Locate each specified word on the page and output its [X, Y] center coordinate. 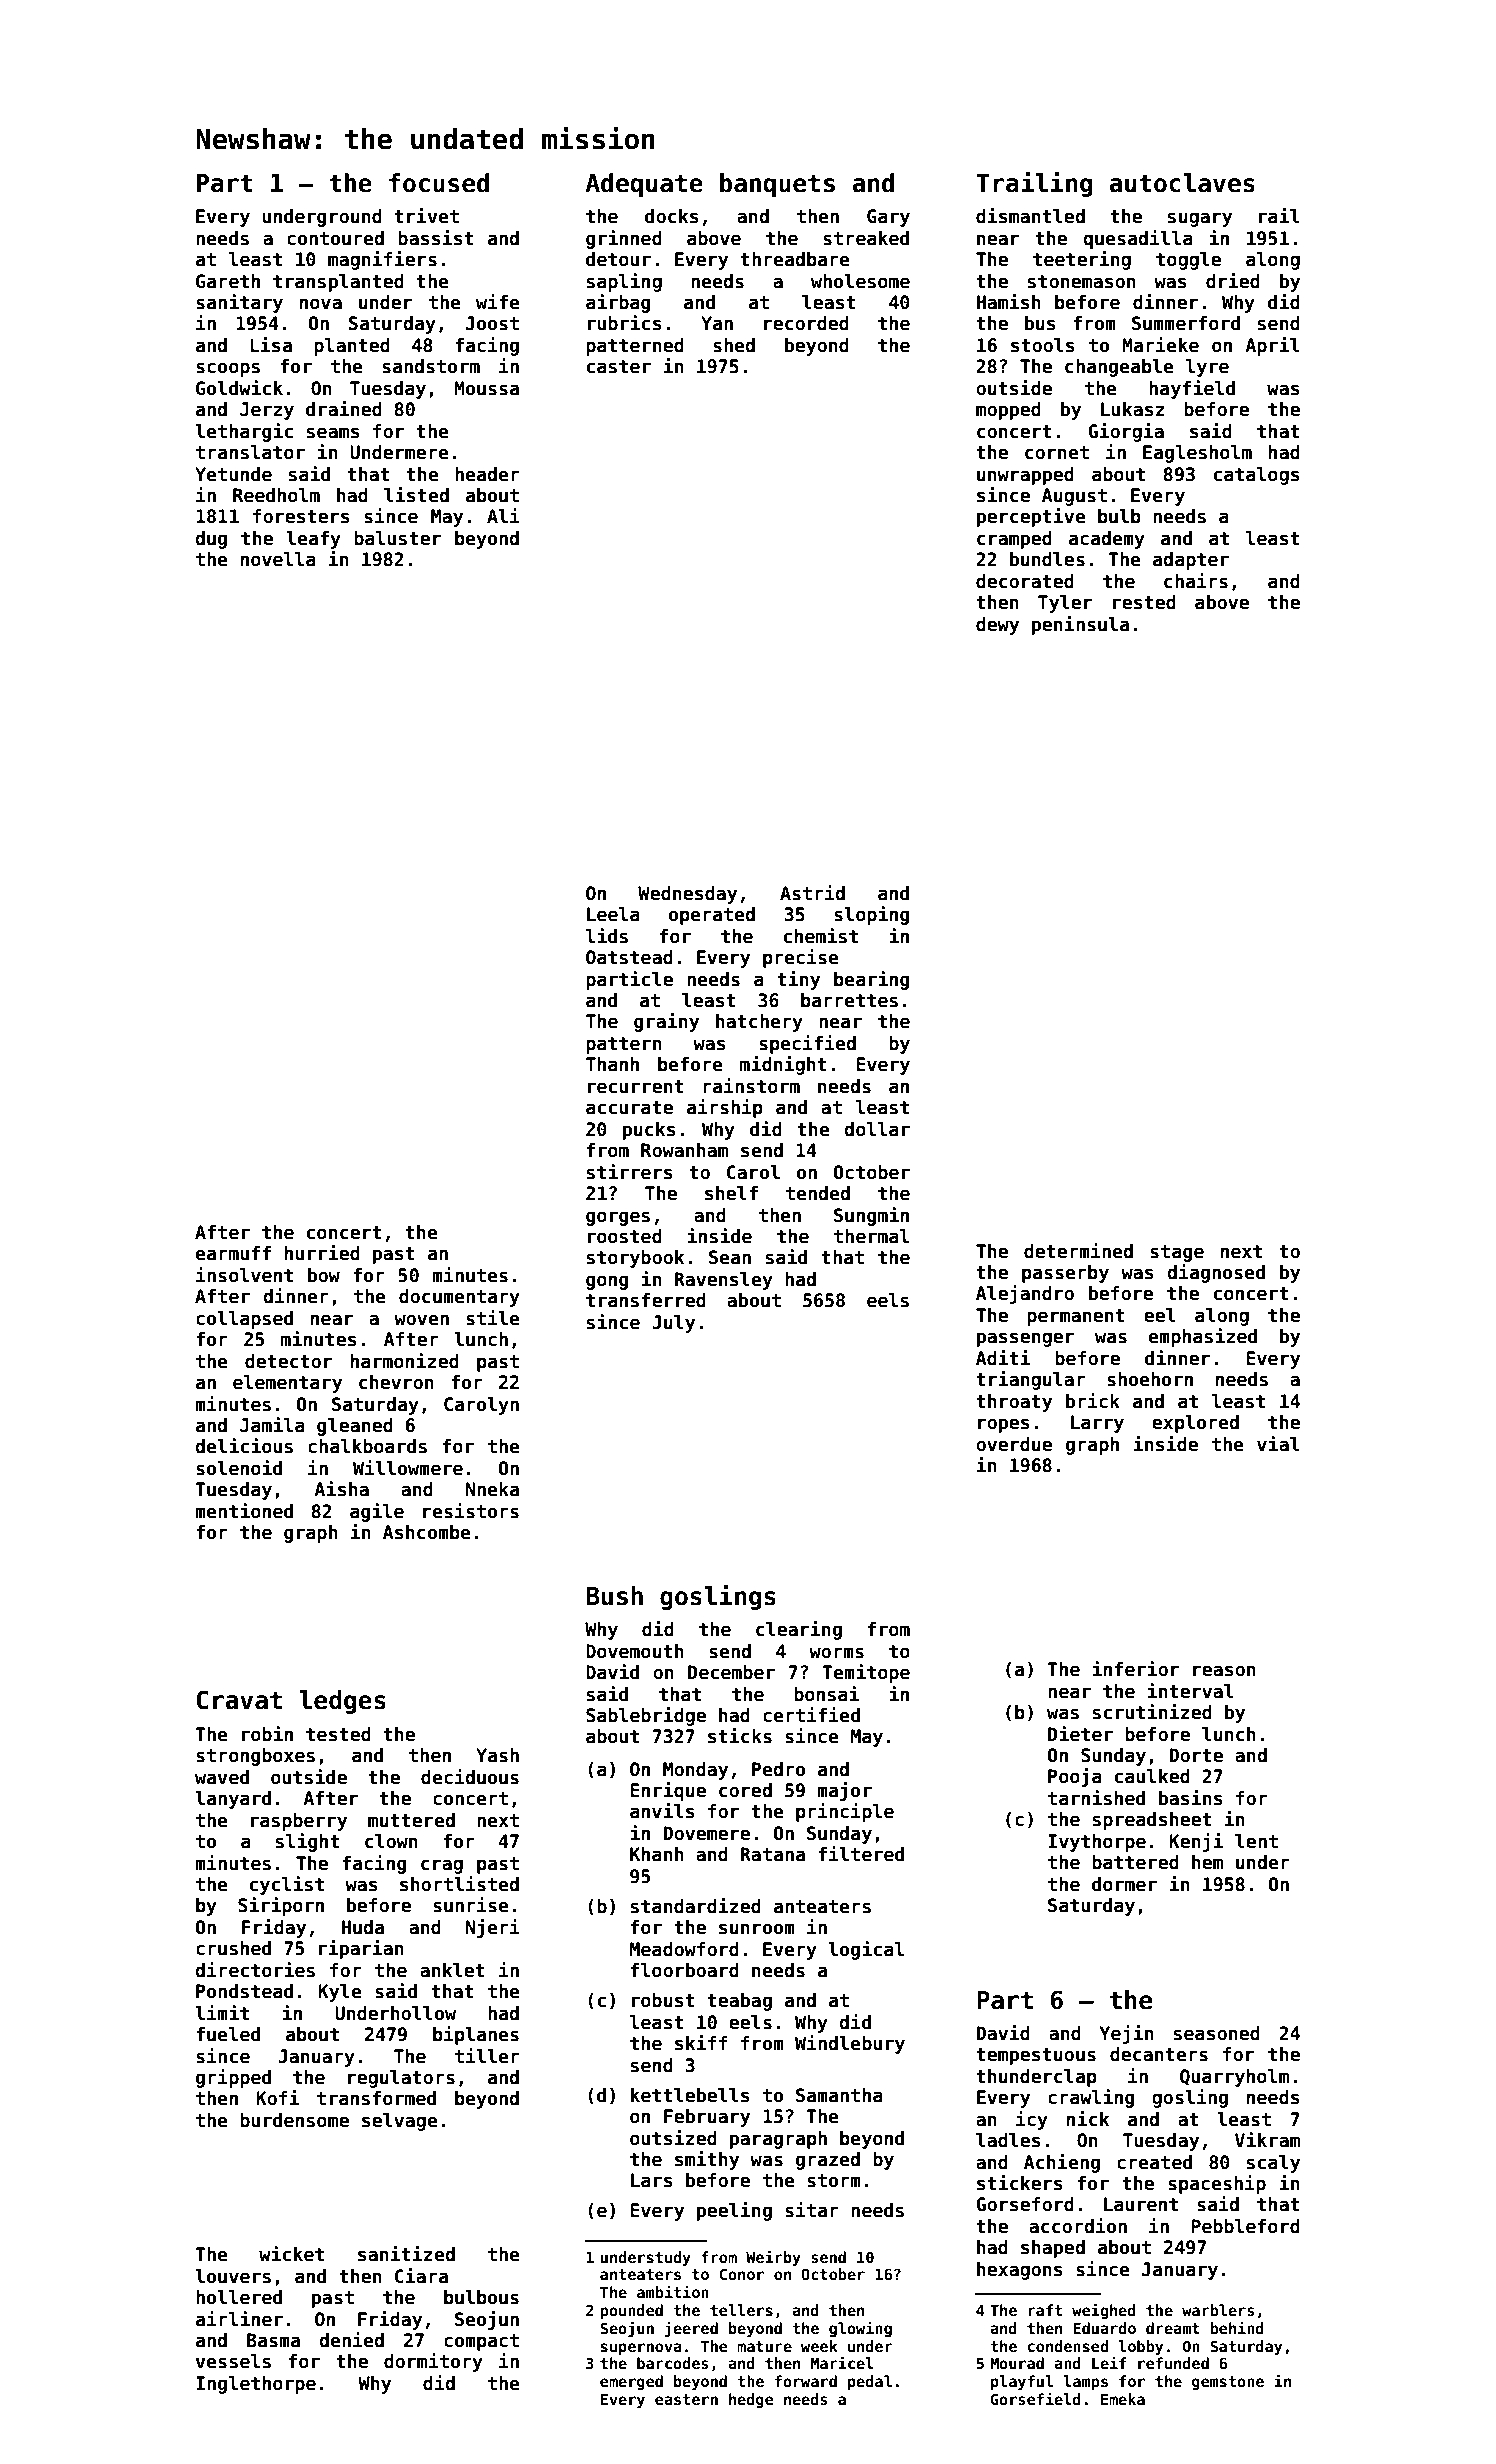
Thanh [612, 1064]
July [673, 1324]
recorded [806, 323]
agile [377, 1512]
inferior [1135, 1669]
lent [1256, 1841]
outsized [673, 2138]
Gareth [228, 281]
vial [1278, 1444]
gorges [618, 1218]
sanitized [406, 2254]
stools [1043, 345]
